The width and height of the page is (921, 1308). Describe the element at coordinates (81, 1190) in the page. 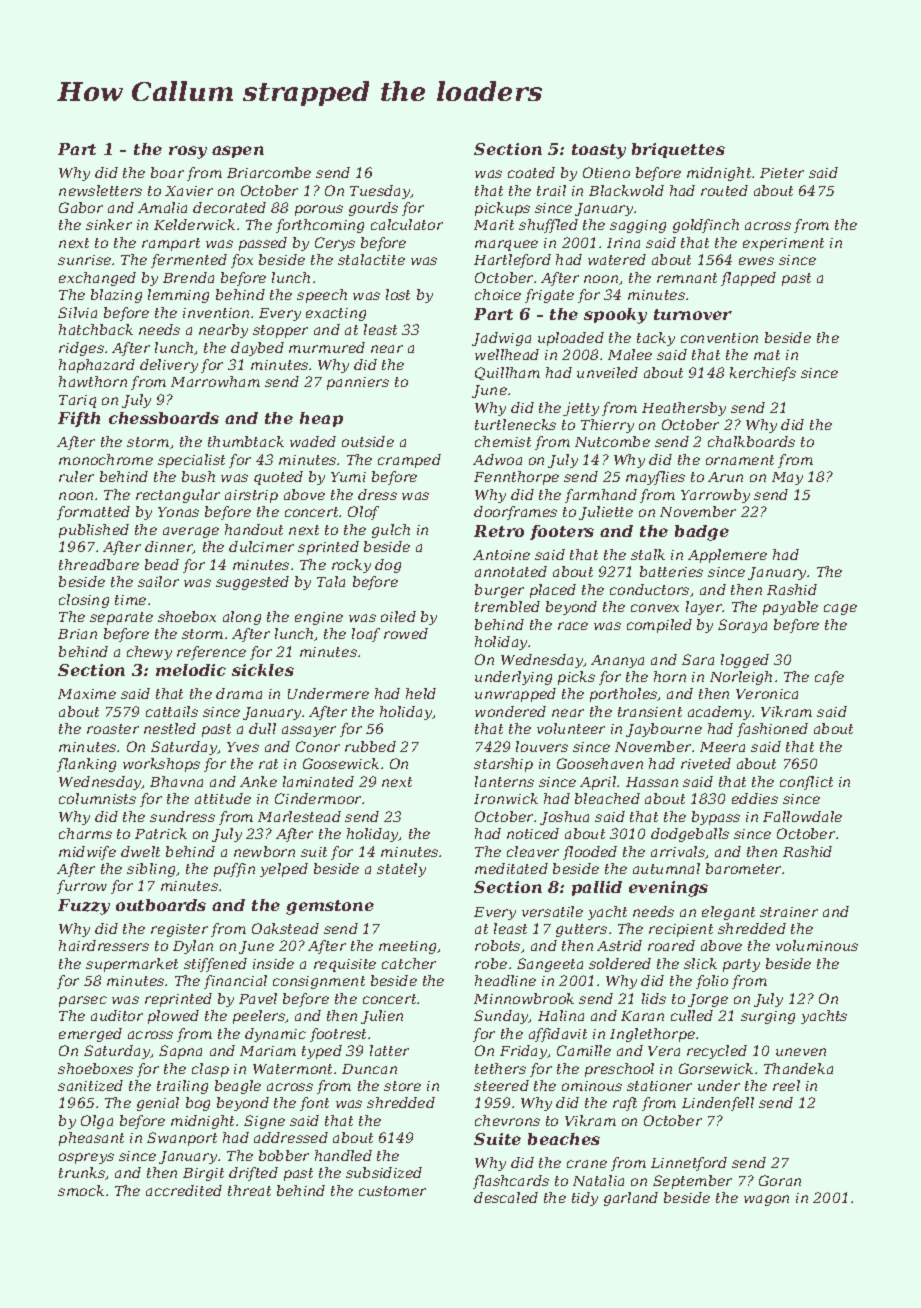

I see `smock` at that location.
